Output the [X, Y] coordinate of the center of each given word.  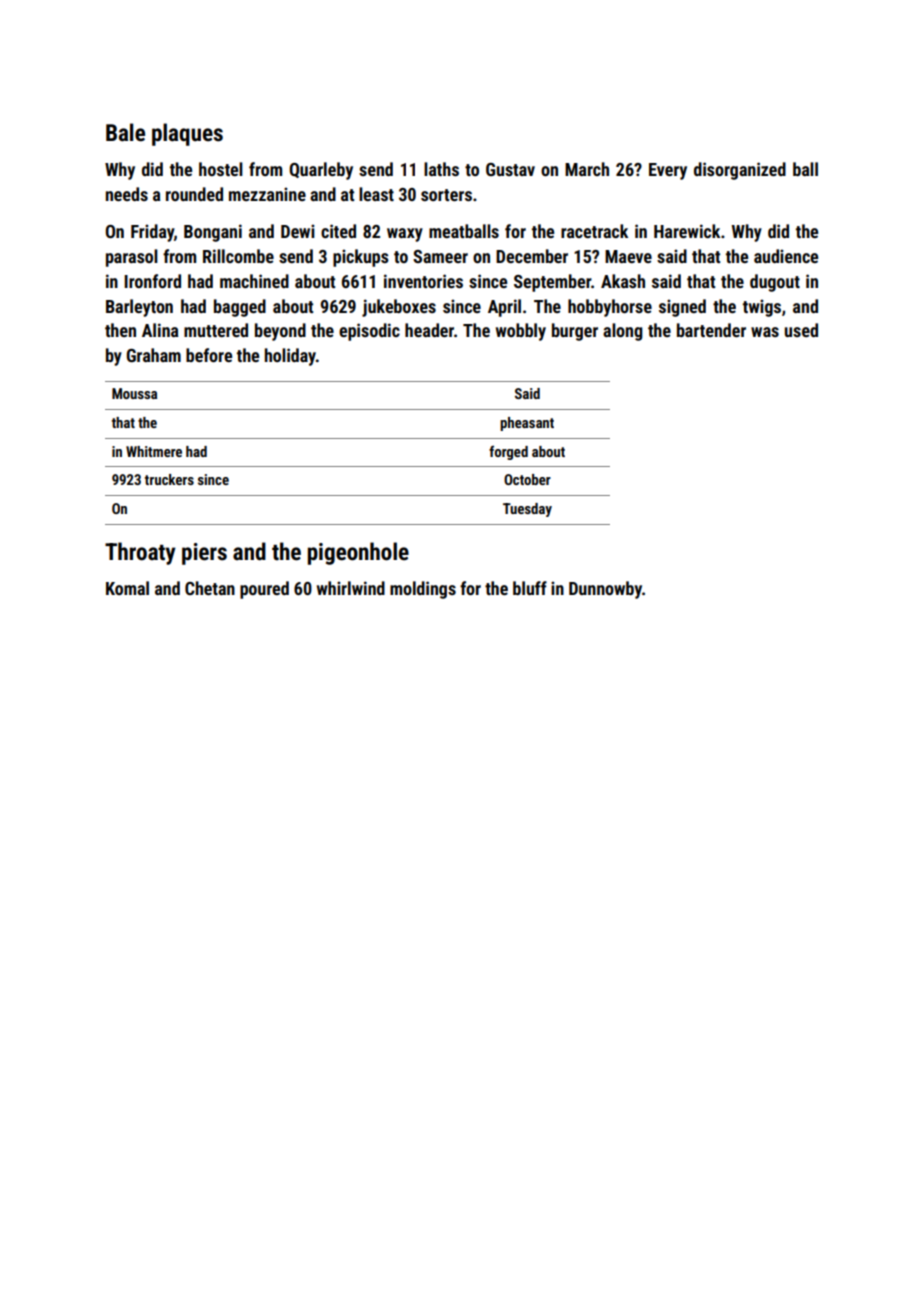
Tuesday [527, 510]
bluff [530, 588]
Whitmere [154, 451]
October [527, 479]
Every [668, 171]
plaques [187, 134]
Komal [127, 588]
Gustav [510, 169]
